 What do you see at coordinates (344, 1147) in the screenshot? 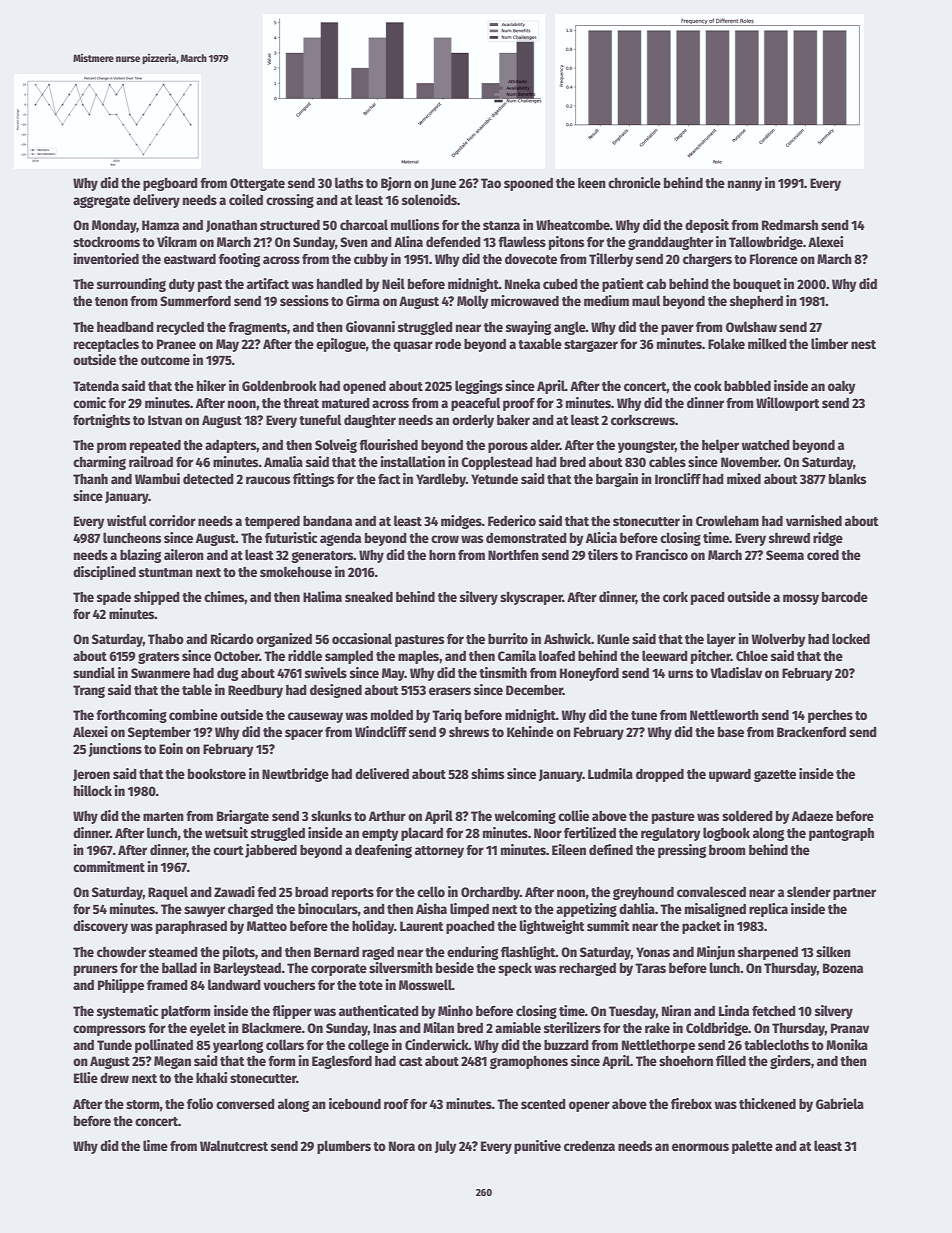
I see `plumbers` at bounding box center [344, 1147].
